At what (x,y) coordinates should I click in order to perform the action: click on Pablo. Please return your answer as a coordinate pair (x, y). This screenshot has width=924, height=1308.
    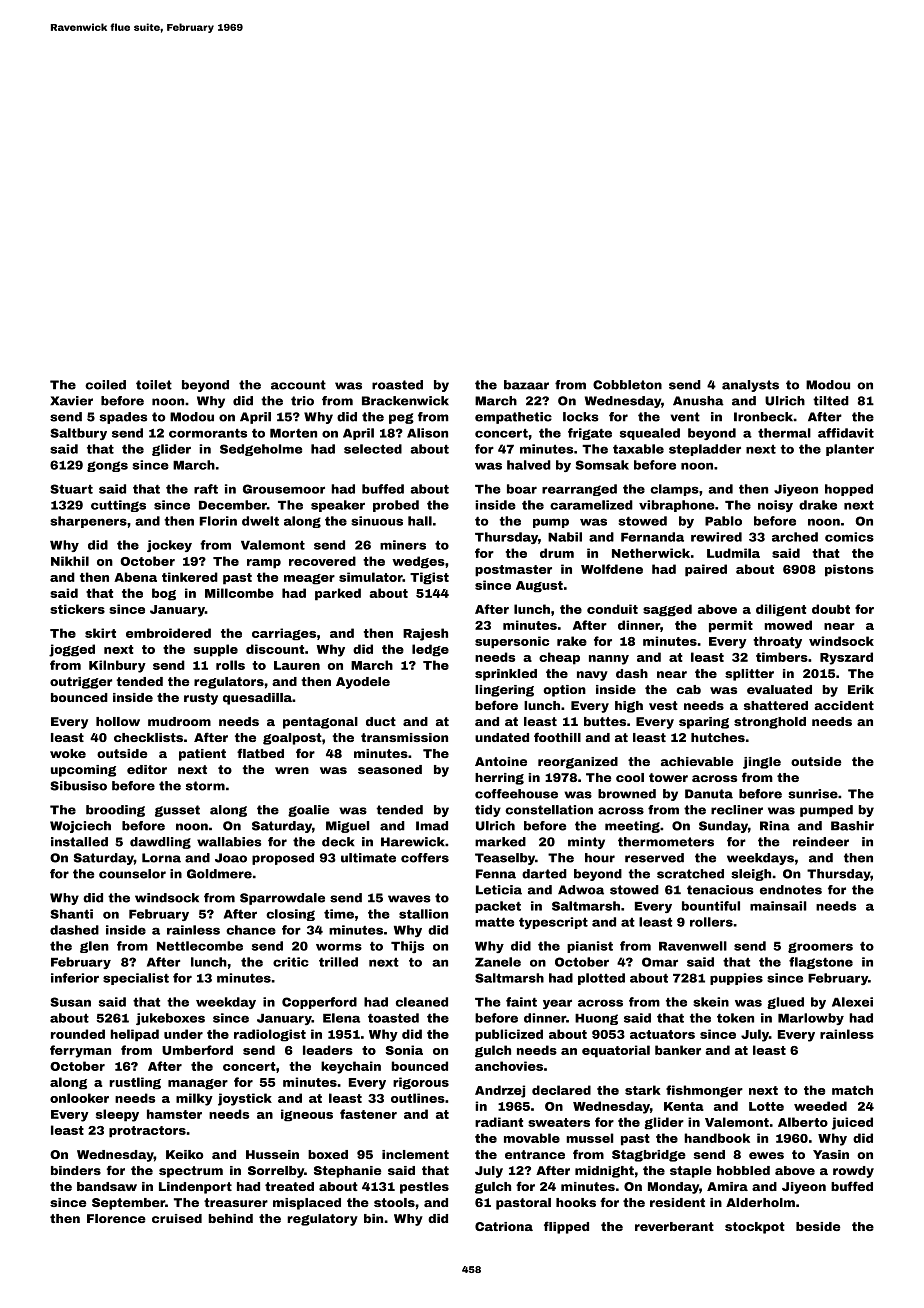
    Looking at the image, I should click on (723, 521).
